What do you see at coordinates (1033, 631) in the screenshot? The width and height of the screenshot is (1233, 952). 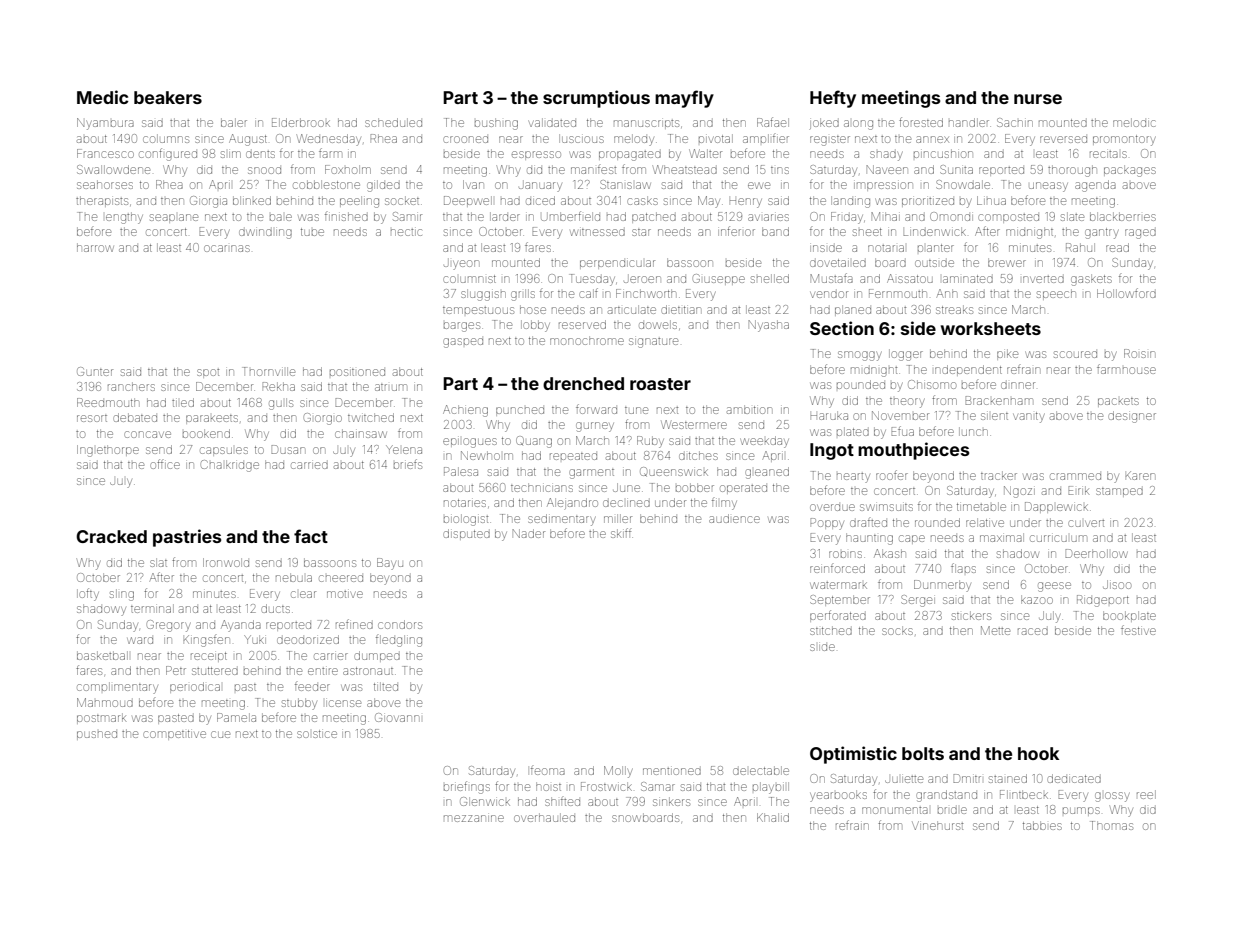 I see `raced` at bounding box center [1033, 631].
